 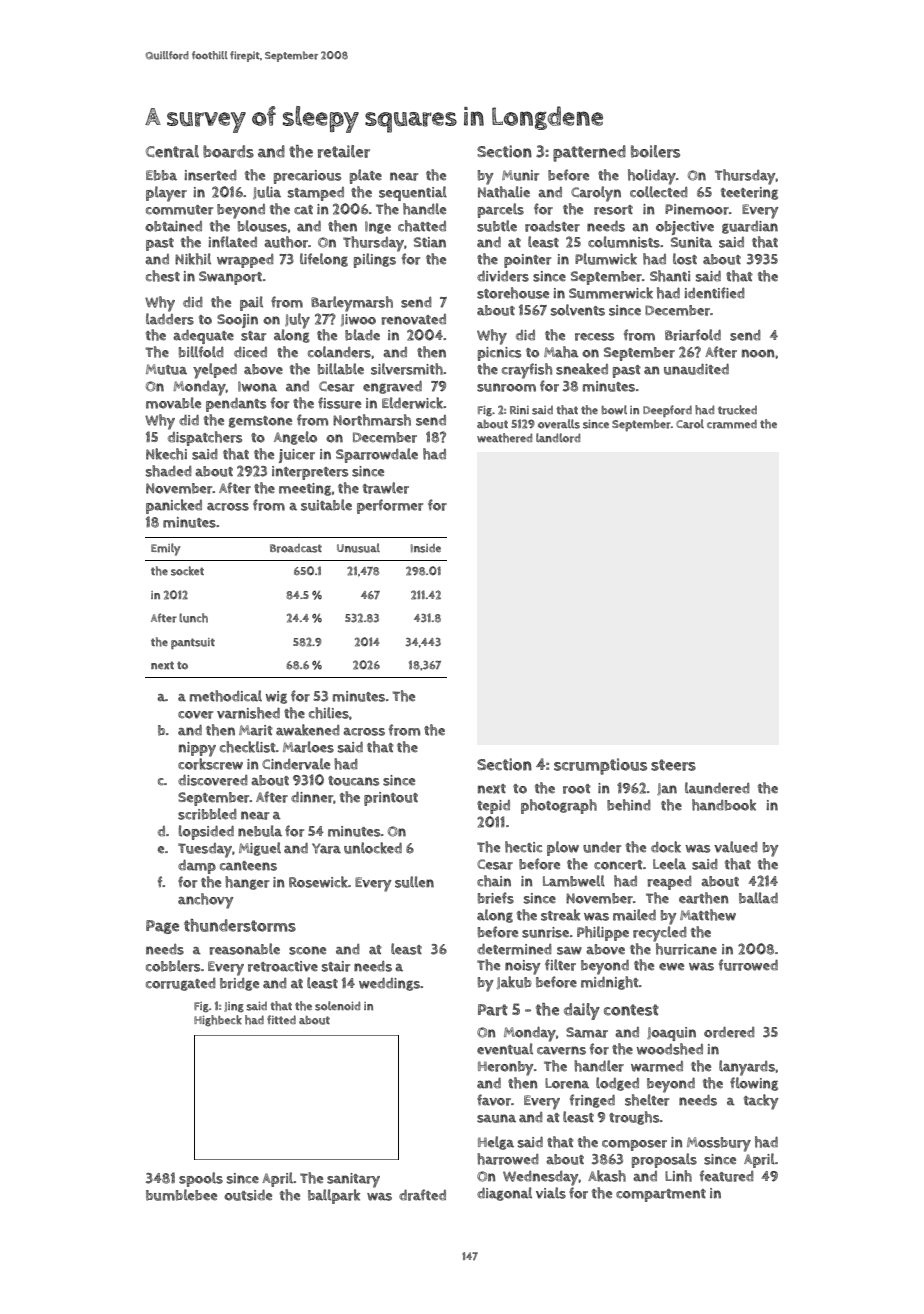 I want to click on ordered, so click(x=729, y=1032).
